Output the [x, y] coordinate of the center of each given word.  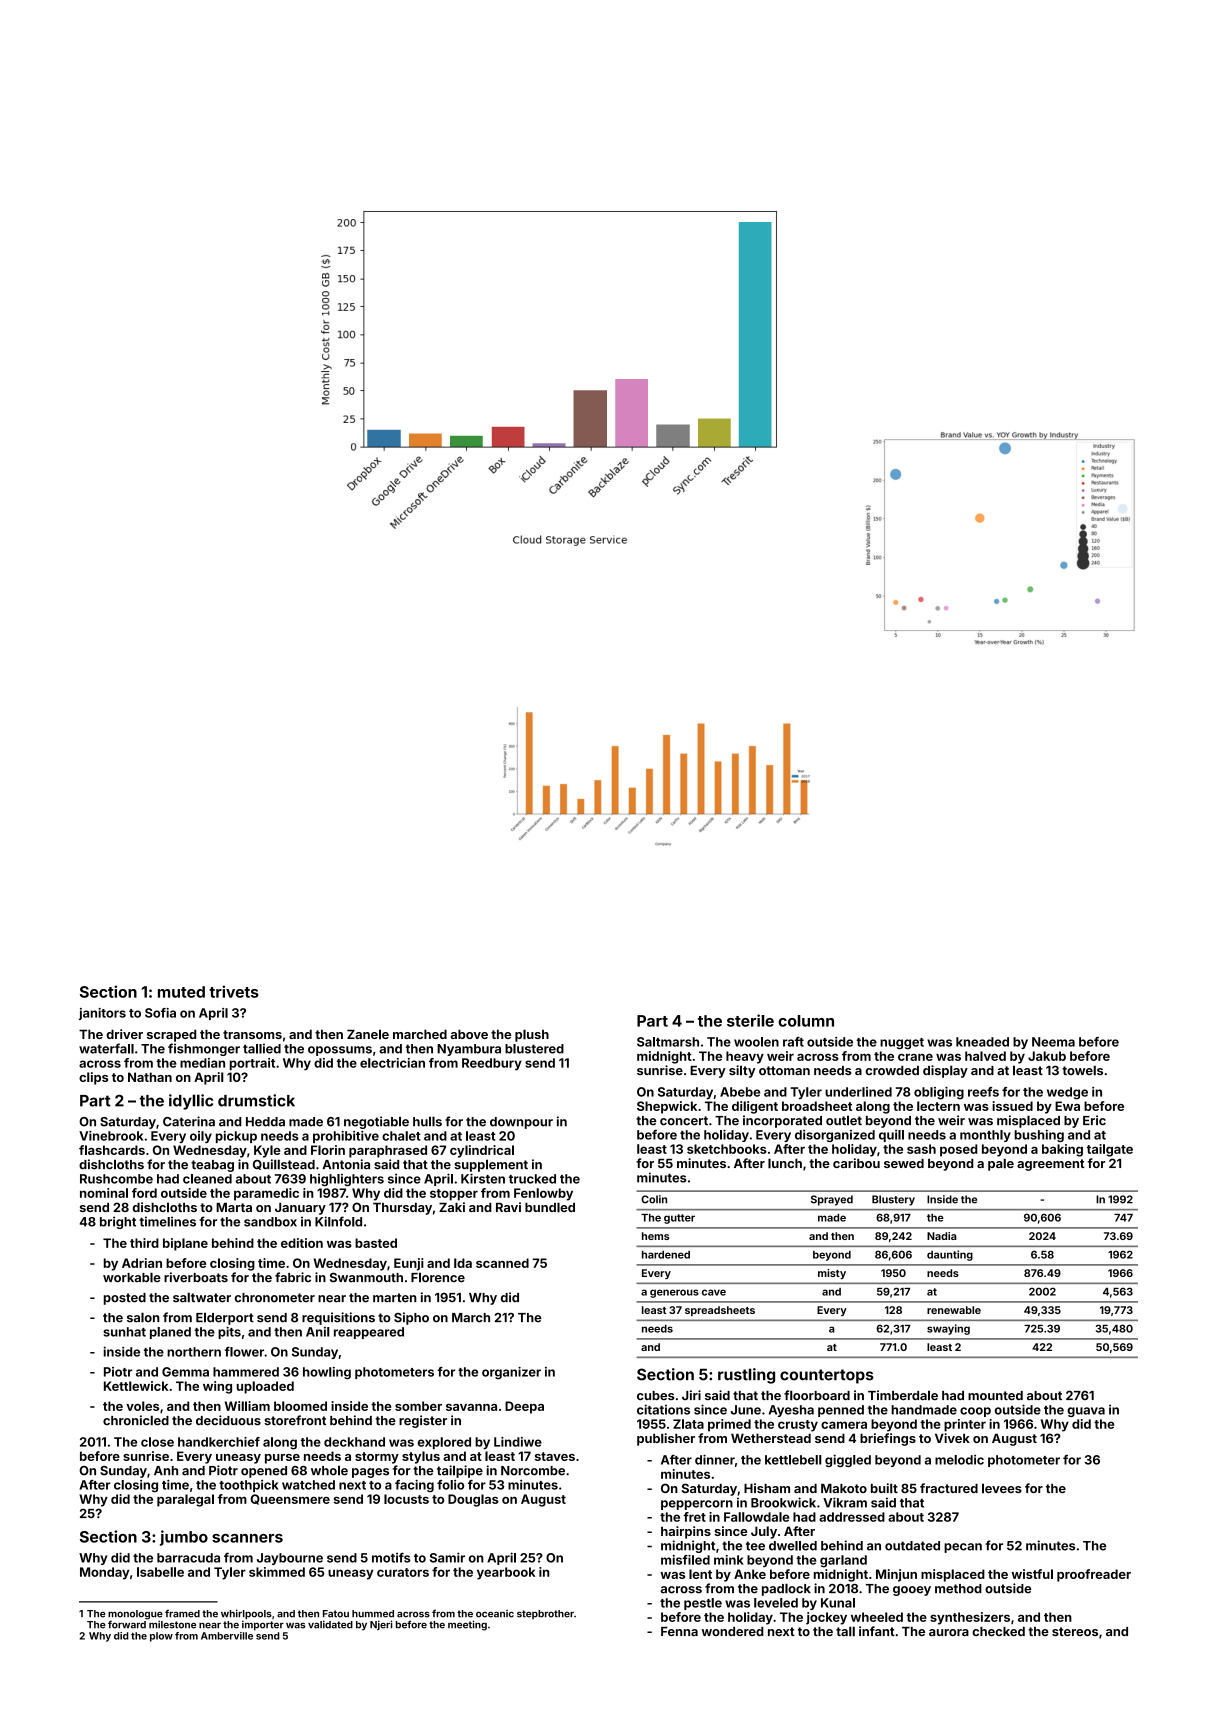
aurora [949, 1632]
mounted [995, 1396]
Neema [1053, 1042]
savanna [471, 1407]
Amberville [227, 1636]
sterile [750, 1020]
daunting [950, 1255]
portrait [252, 1064]
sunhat [124, 1332]
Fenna [679, 1631]
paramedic [266, 1194]
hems [656, 1236]
